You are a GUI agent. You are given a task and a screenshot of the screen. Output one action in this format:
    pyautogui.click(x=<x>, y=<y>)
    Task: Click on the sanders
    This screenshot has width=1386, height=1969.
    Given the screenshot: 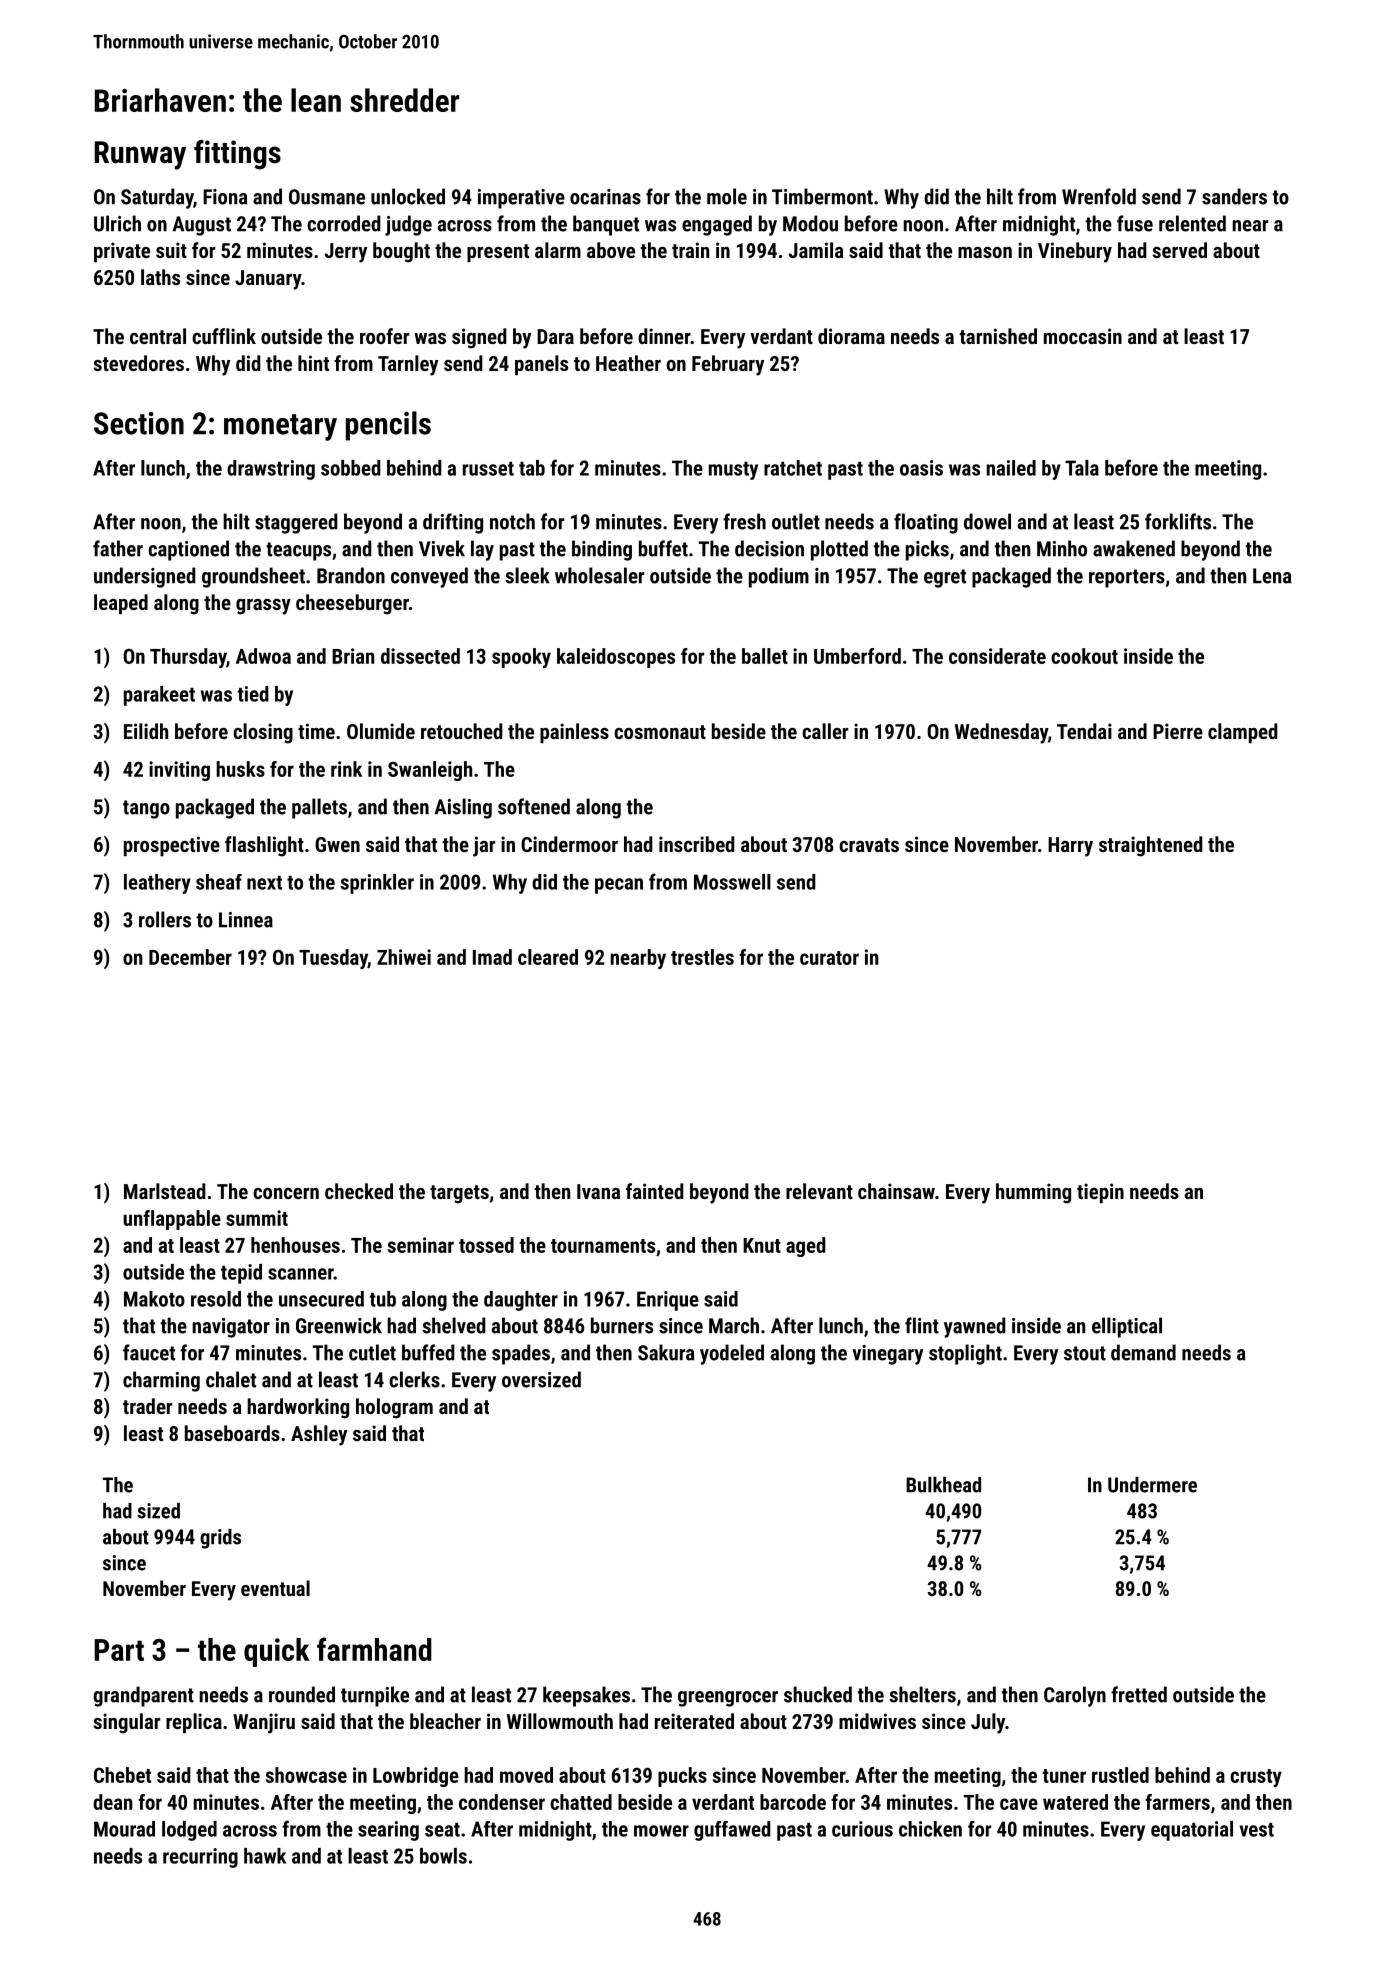 What is the action you would take?
    pyautogui.click(x=1234, y=196)
